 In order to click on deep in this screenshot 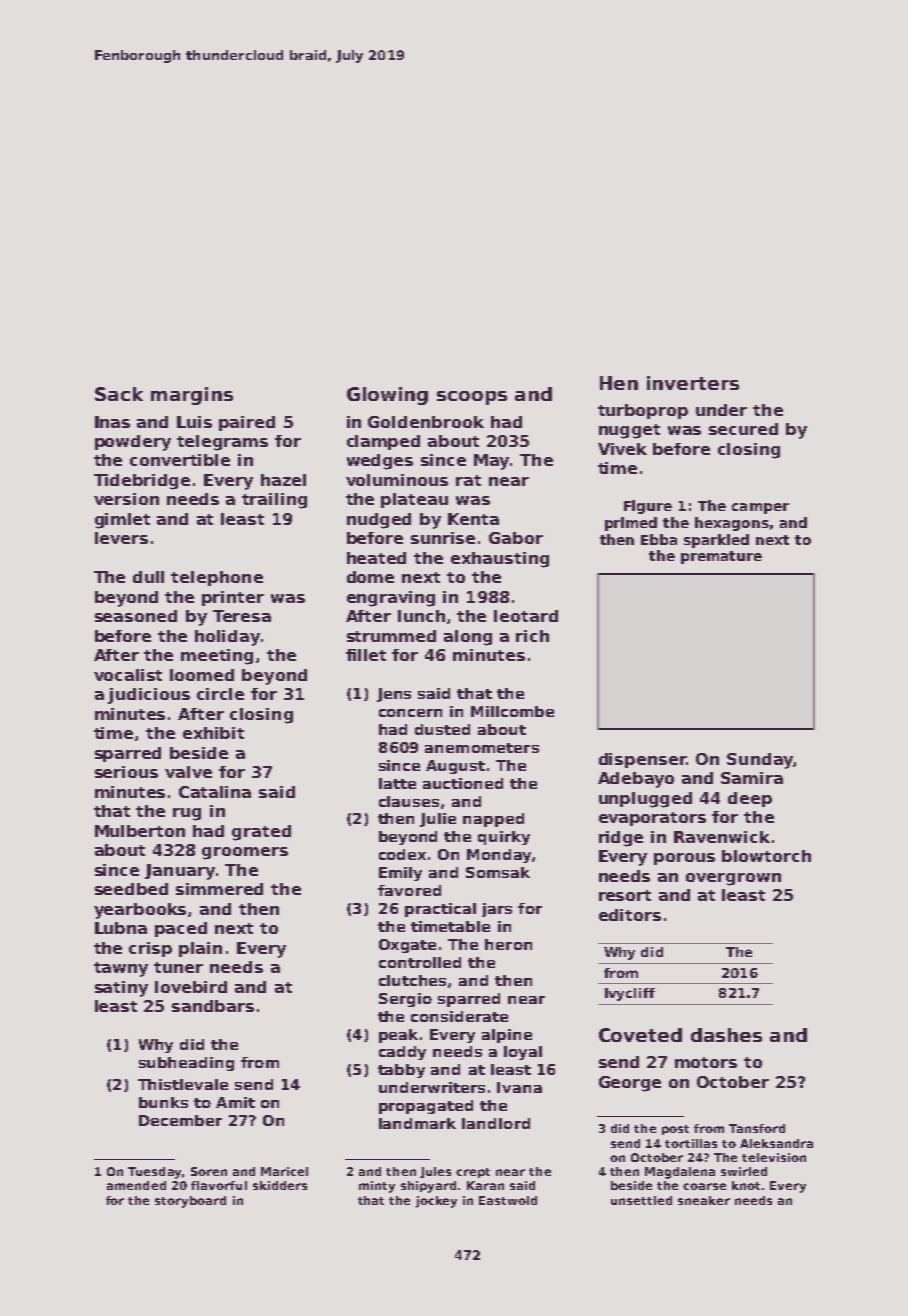, I will do `click(750, 799)`.
